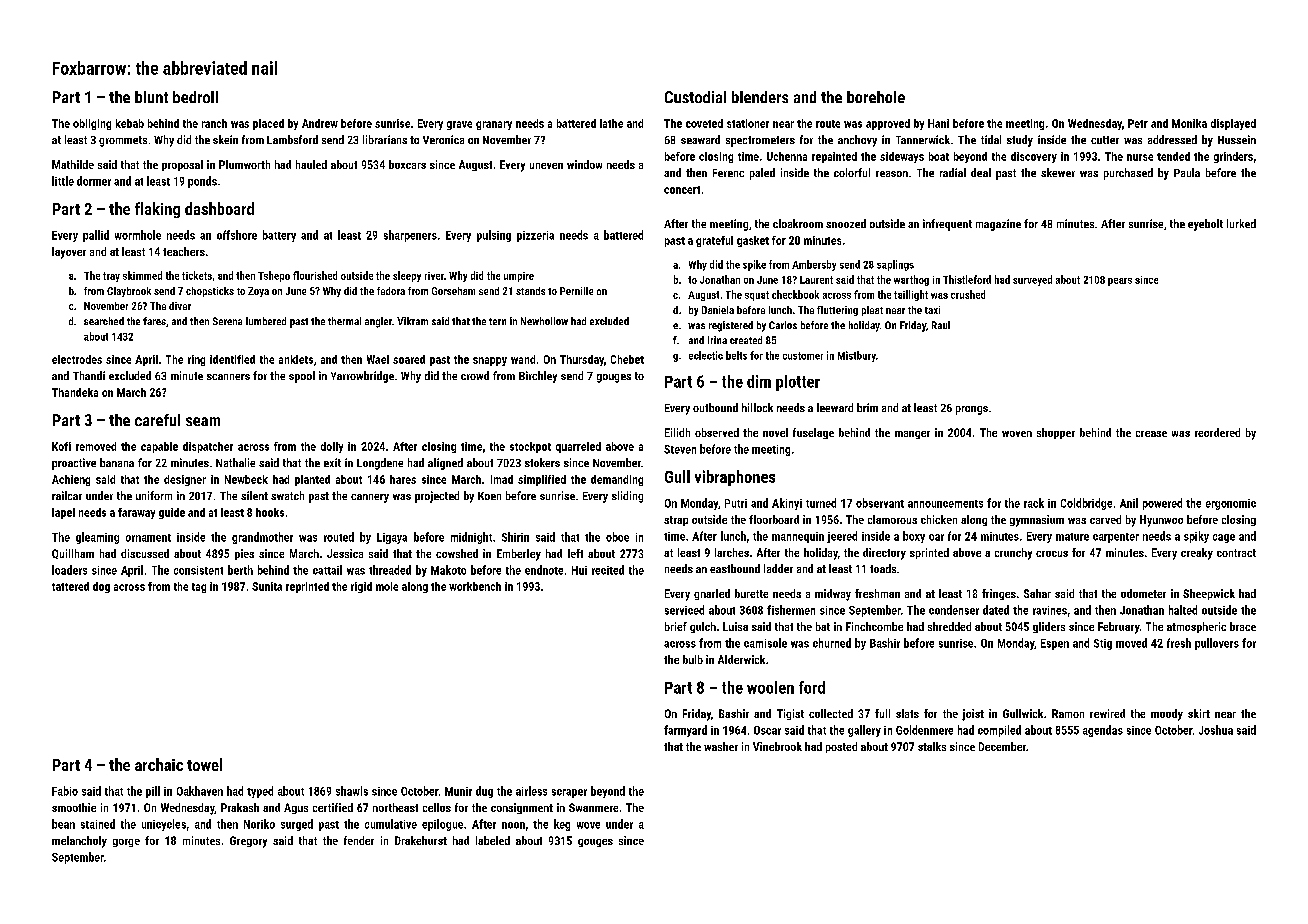 This screenshot has height=924, width=1308. I want to click on displayed, so click(1233, 124).
